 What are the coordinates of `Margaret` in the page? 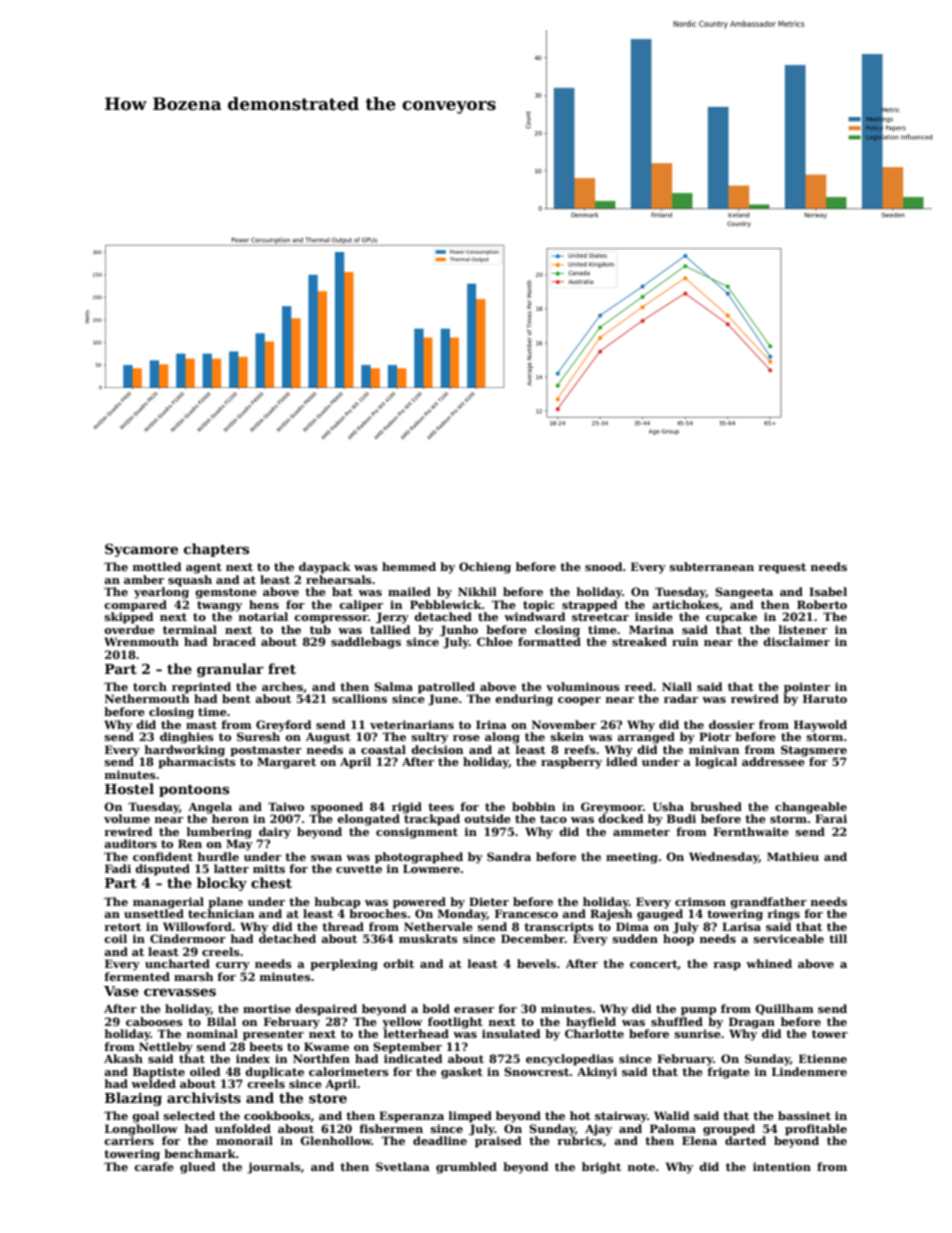 It's located at (286, 763).
